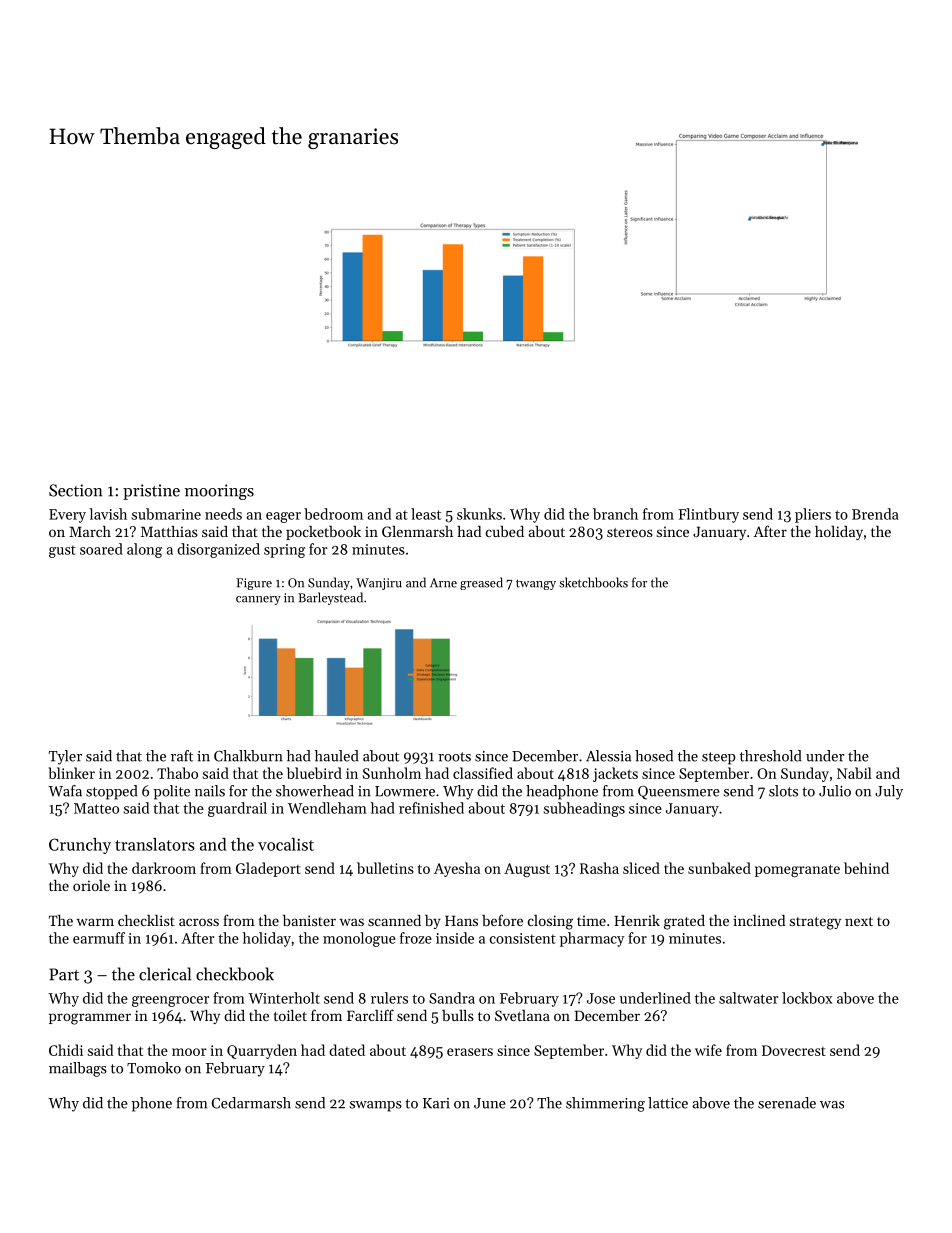 The height and width of the screenshot is (1233, 952). I want to click on cubed, so click(505, 531).
